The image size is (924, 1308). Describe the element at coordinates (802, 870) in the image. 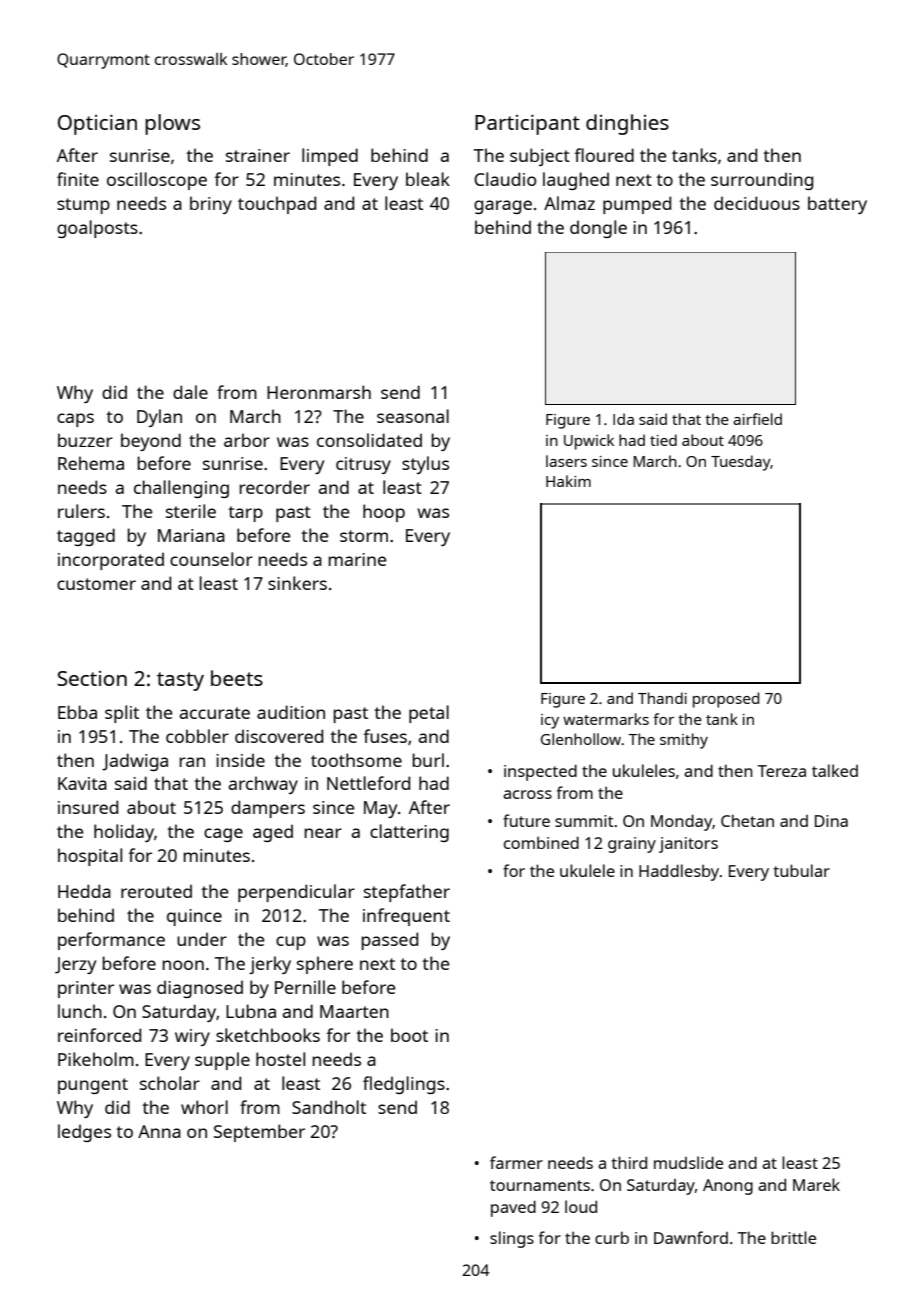

I see `tubular` at that location.
